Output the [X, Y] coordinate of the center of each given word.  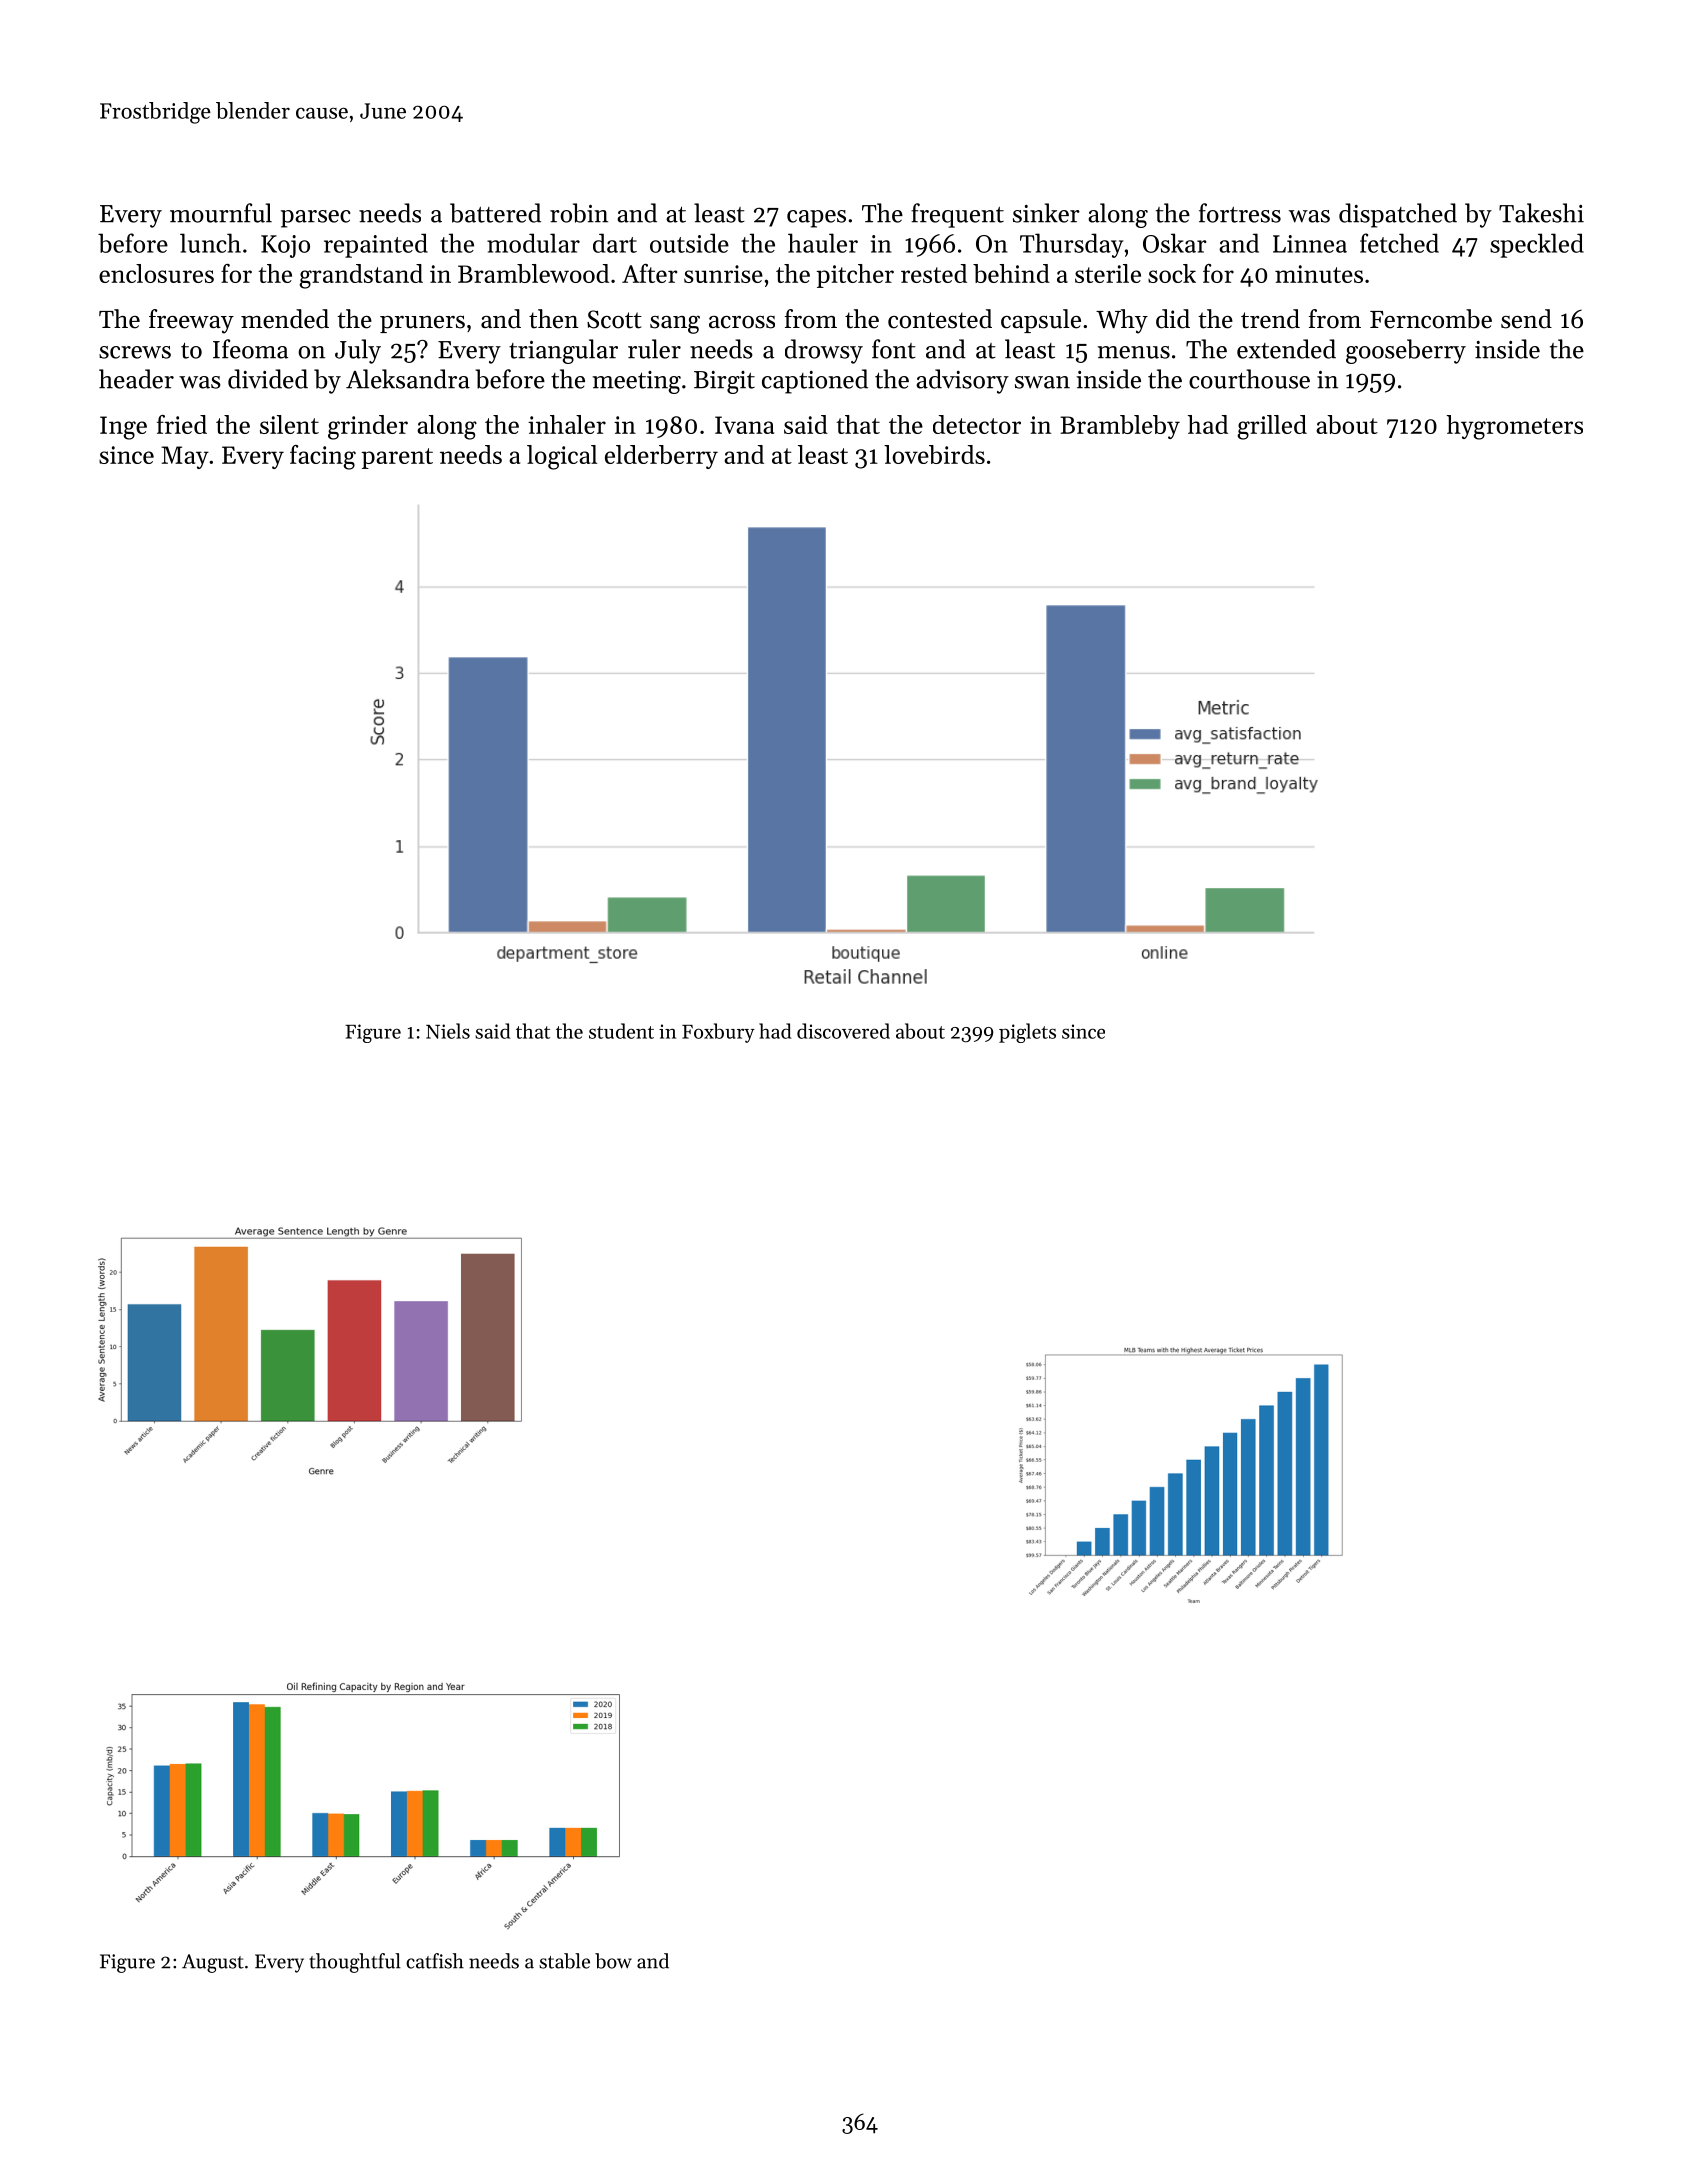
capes [816, 219]
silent [289, 424]
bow [613, 1961]
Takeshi [1541, 213]
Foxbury [718, 1033]
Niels [448, 1031]
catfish [435, 1961]
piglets [1027, 1033]
